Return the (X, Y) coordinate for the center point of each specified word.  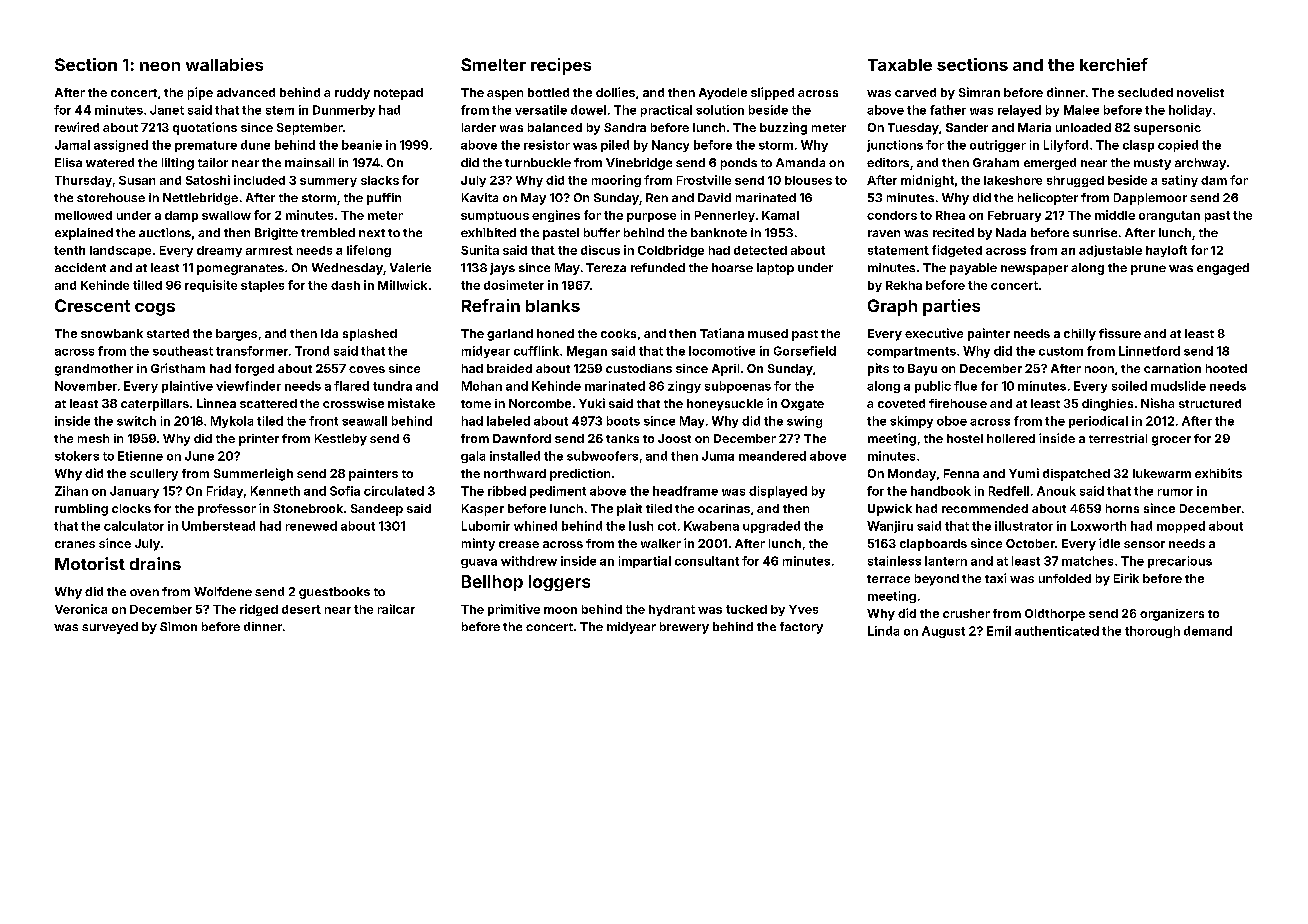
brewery (684, 628)
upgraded (771, 527)
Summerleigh (253, 474)
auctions (165, 232)
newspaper (1034, 270)
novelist (1200, 92)
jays (502, 269)
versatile (541, 110)
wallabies (224, 64)
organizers (1172, 615)
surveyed (110, 628)
